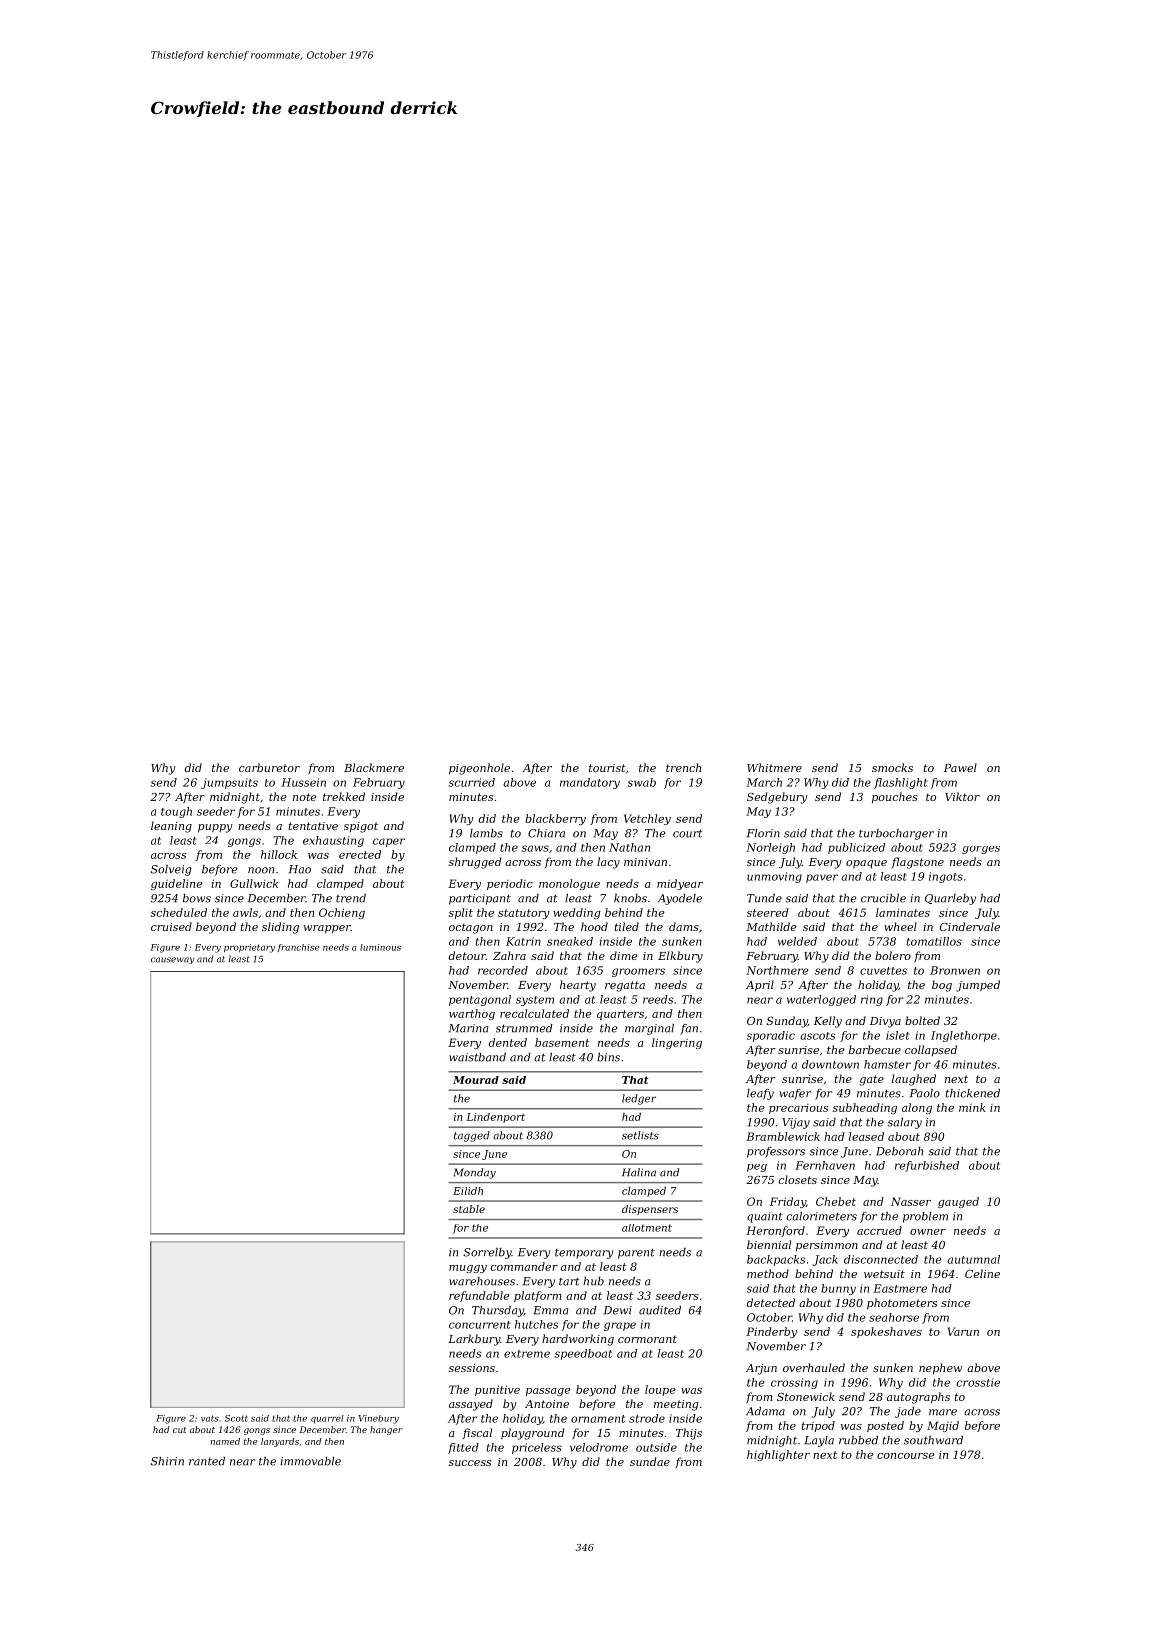 This image has width=1151, height=1628. I want to click on Nathan, so click(629, 847).
